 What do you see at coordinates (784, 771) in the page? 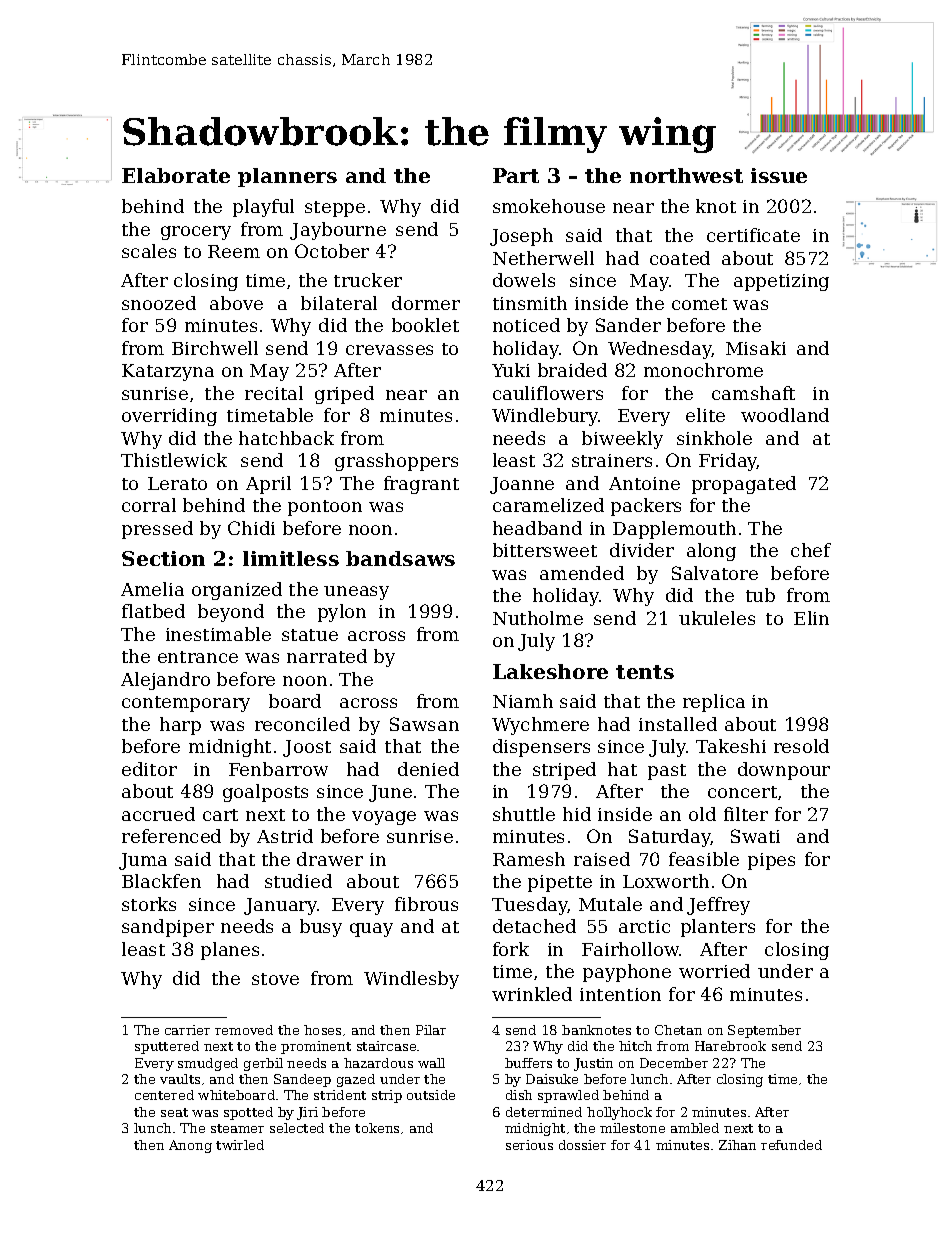
I see `downpour` at bounding box center [784, 771].
